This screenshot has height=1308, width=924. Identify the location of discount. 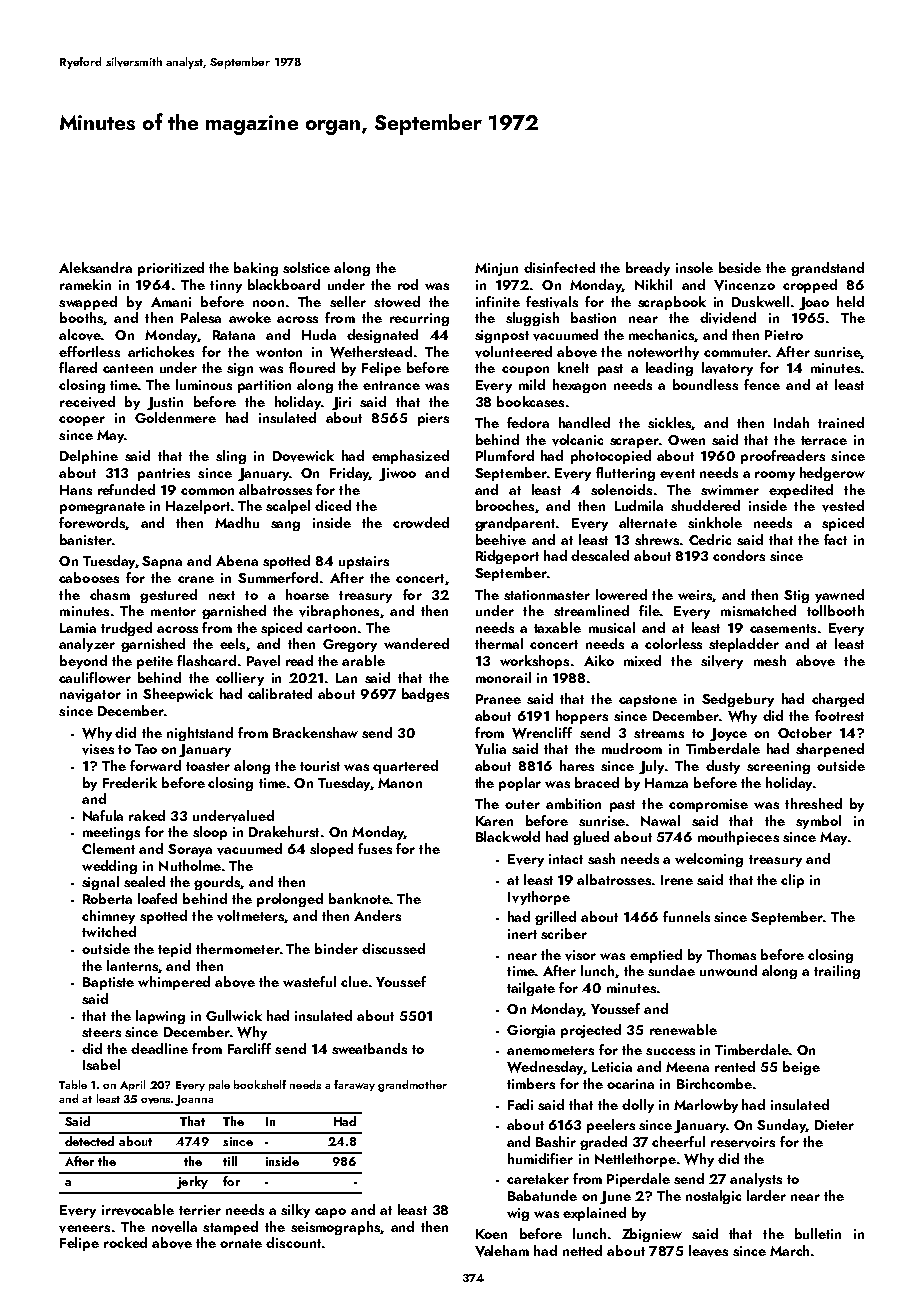
(293, 1242).
